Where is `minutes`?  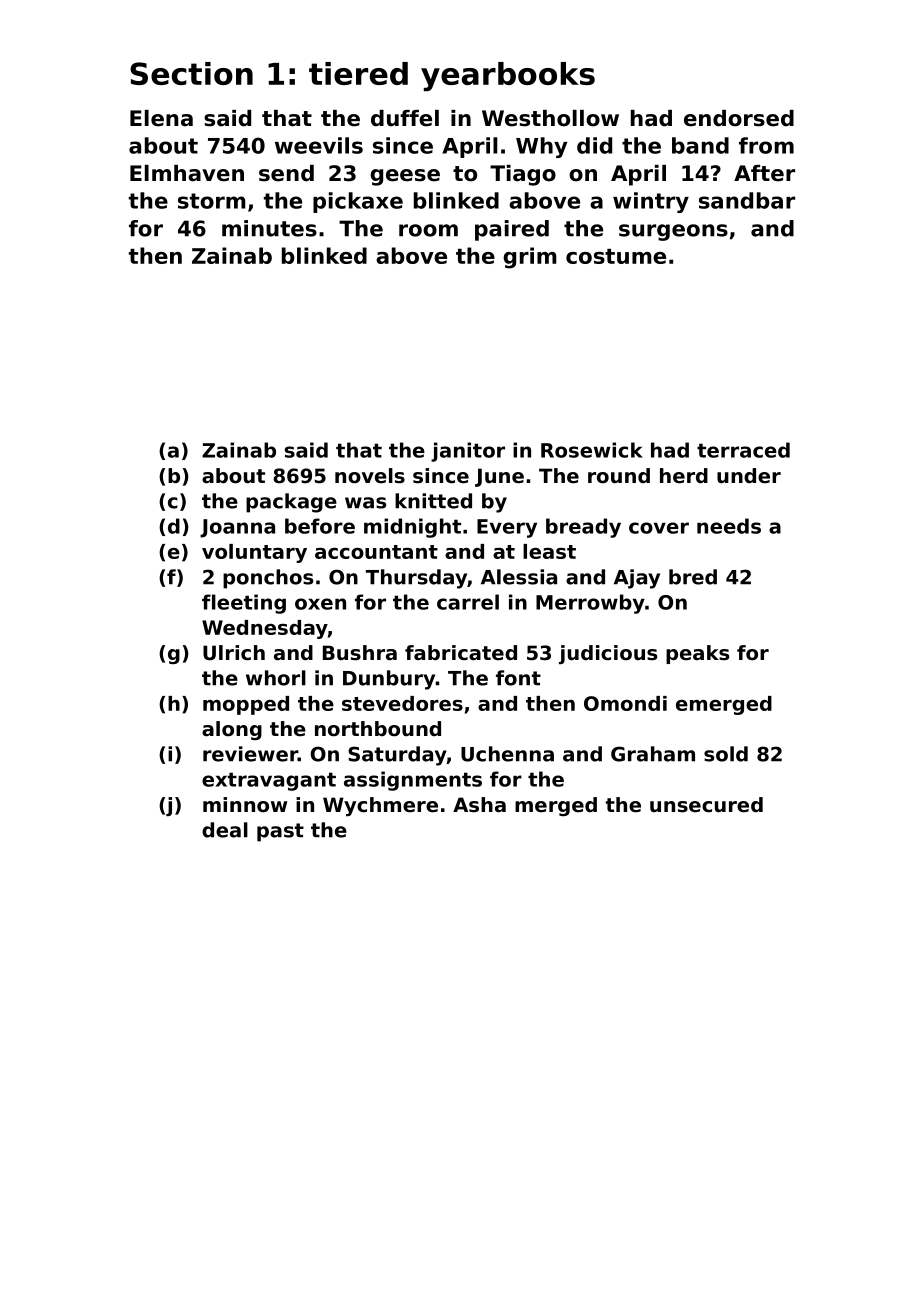 minutes is located at coordinates (269, 228).
